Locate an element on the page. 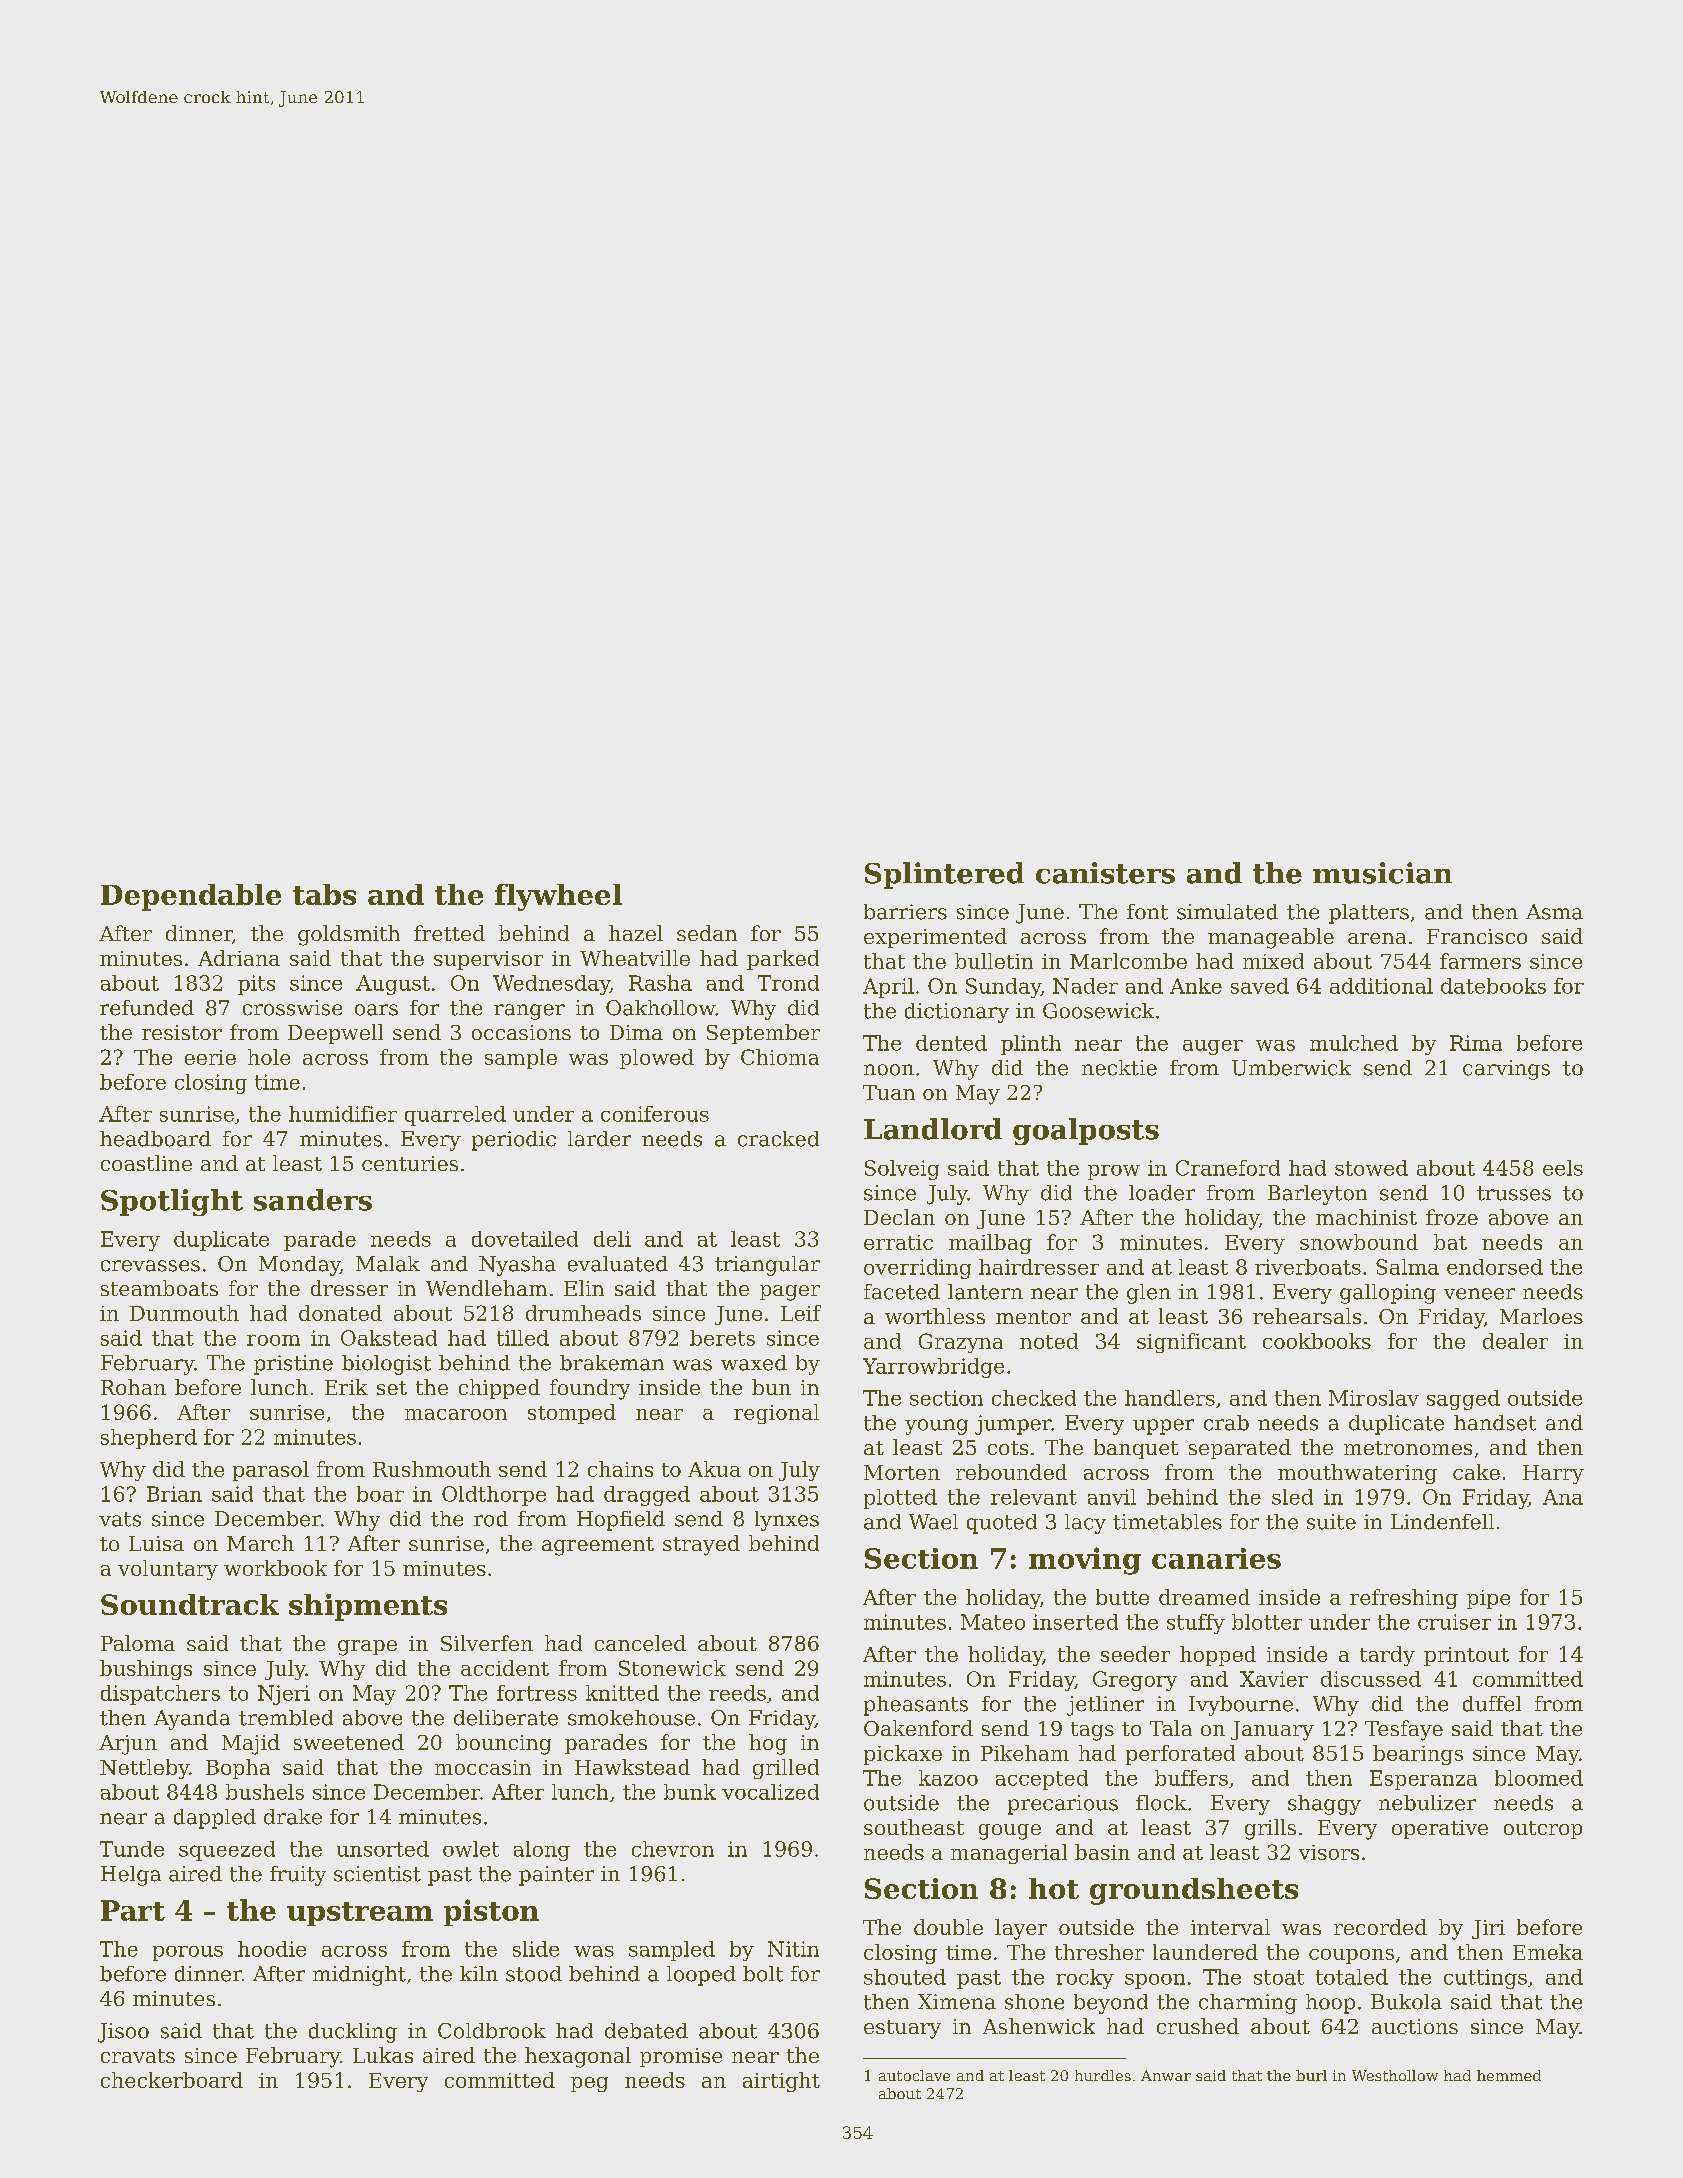 This image has height=2178, width=1683. sled is located at coordinates (1292, 1497).
